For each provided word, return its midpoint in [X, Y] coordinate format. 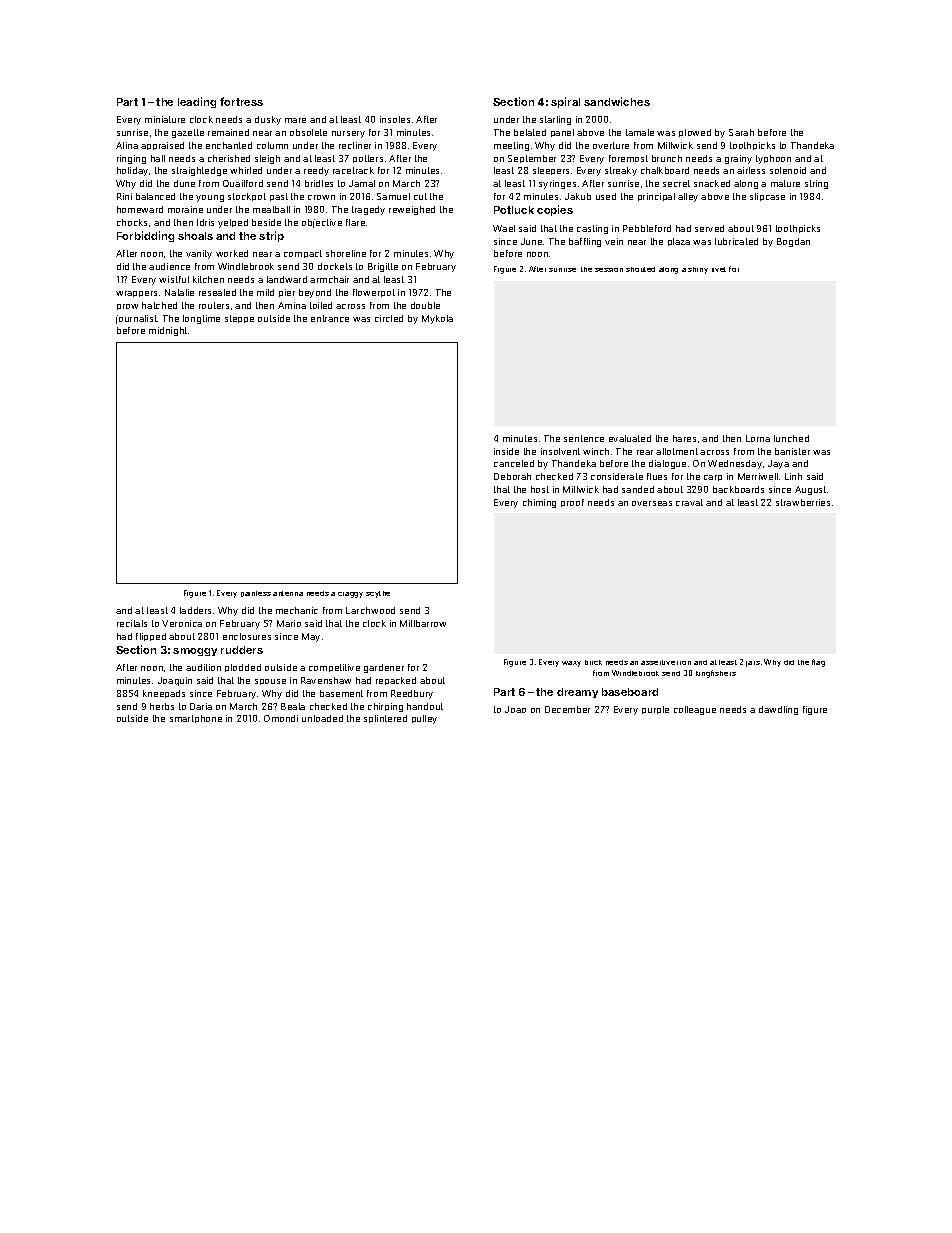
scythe [378, 594]
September [532, 159]
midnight [168, 331]
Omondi [281, 718]
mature [785, 183]
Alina [127, 145]
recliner [355, 145]
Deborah [512, 476]
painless [256, 594]
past [279, 197]
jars [753, 664]
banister [792, 451]
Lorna [758, 438]
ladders [195, 610]
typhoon [773, 159]
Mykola [437, 319]
